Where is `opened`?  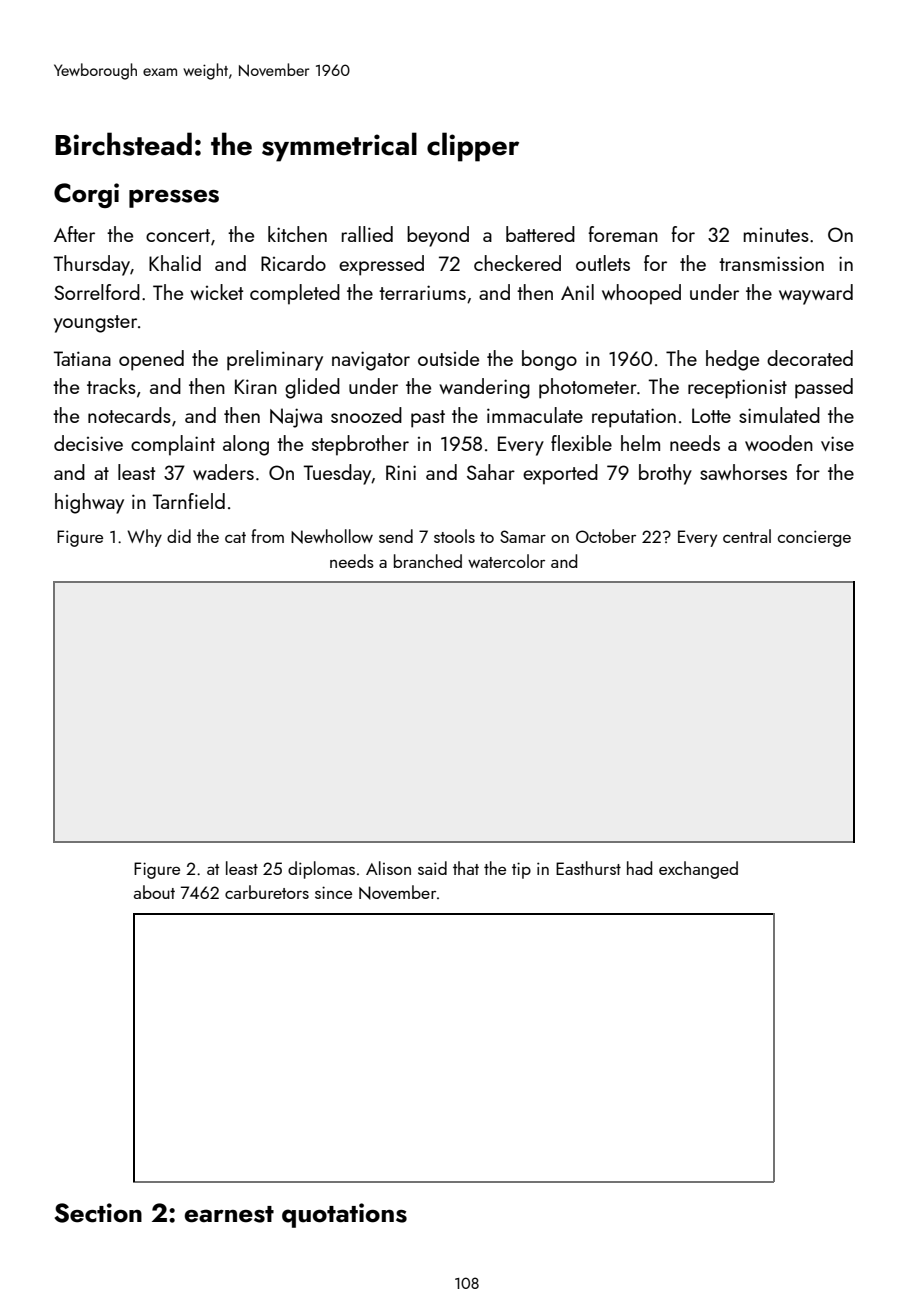 opened is located at coordinates (151, 360).
